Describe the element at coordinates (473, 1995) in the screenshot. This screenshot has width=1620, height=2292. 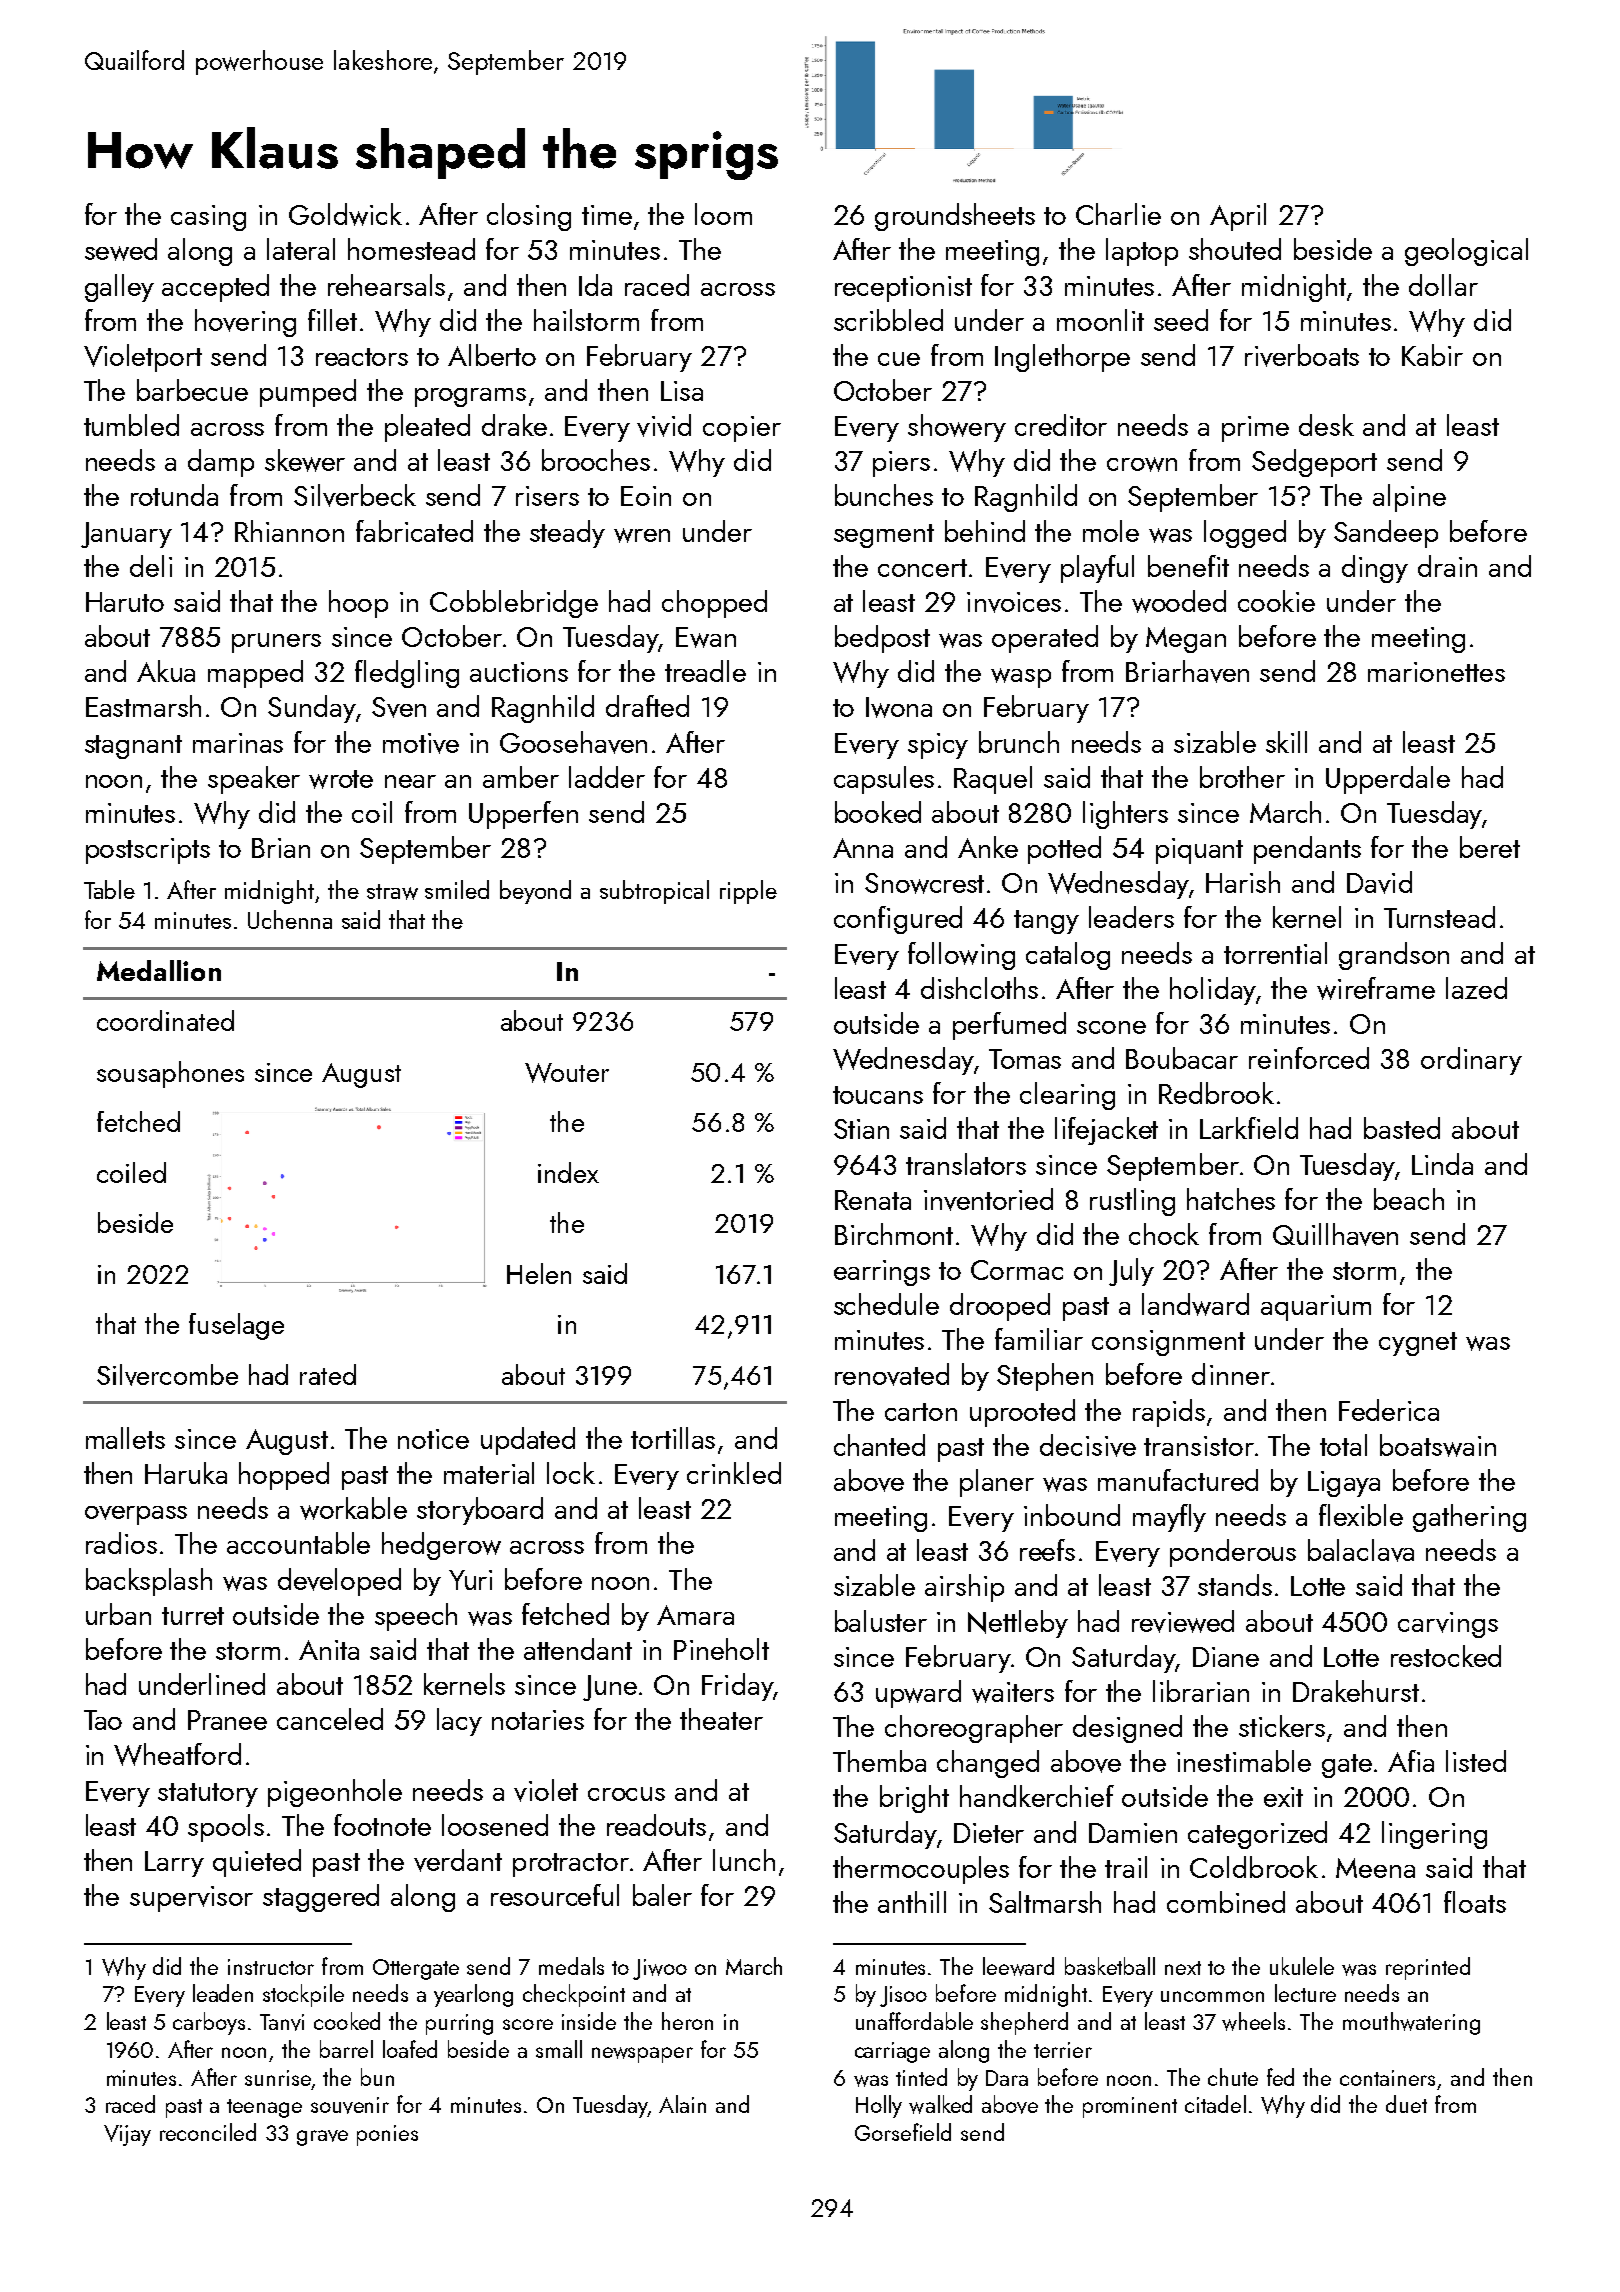
I see `yearlong` at that location.
